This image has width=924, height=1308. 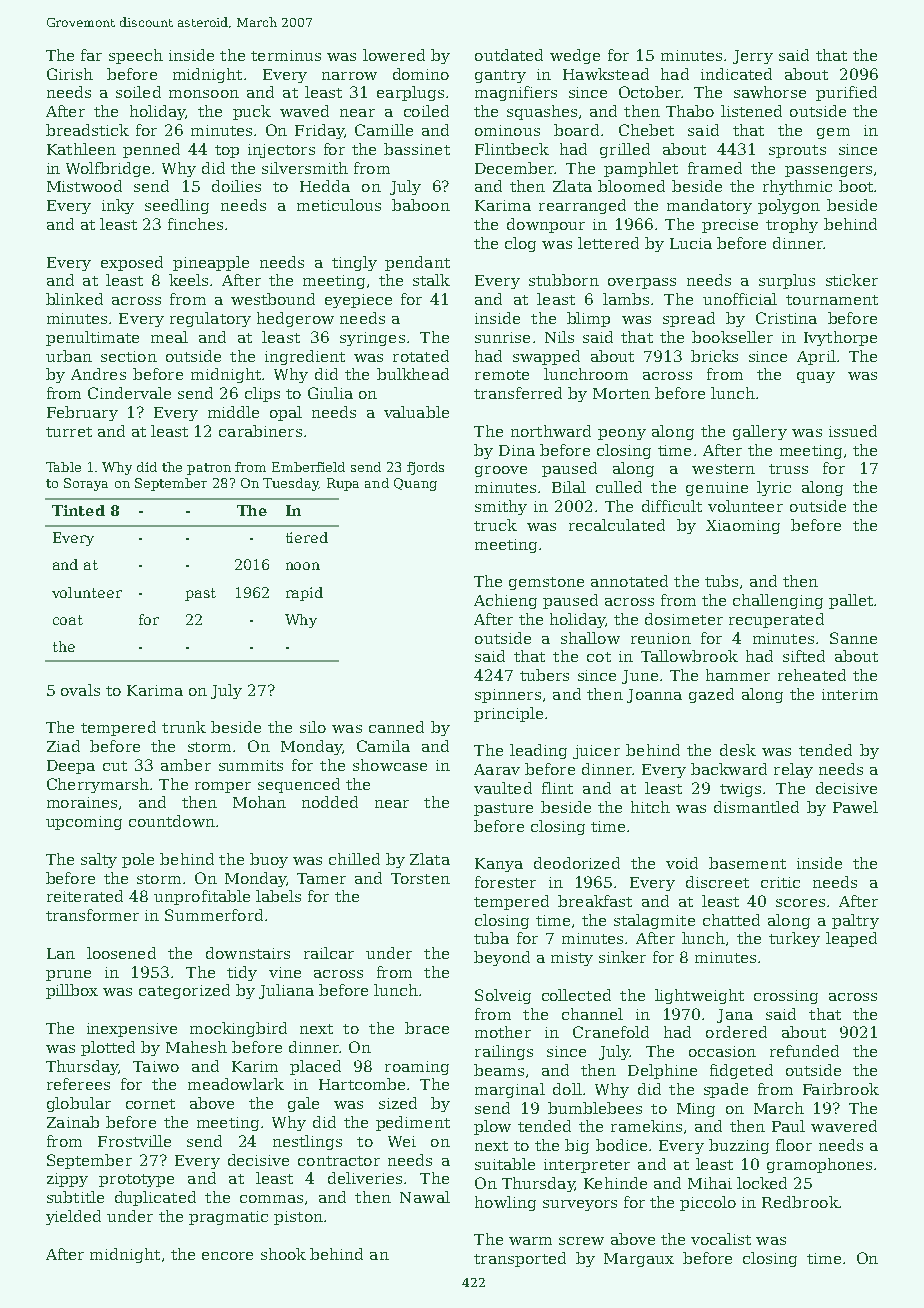 What do you see at coordinates (79, 1104) in the image?
I see `globular` at bounding box center [79, 1104].
